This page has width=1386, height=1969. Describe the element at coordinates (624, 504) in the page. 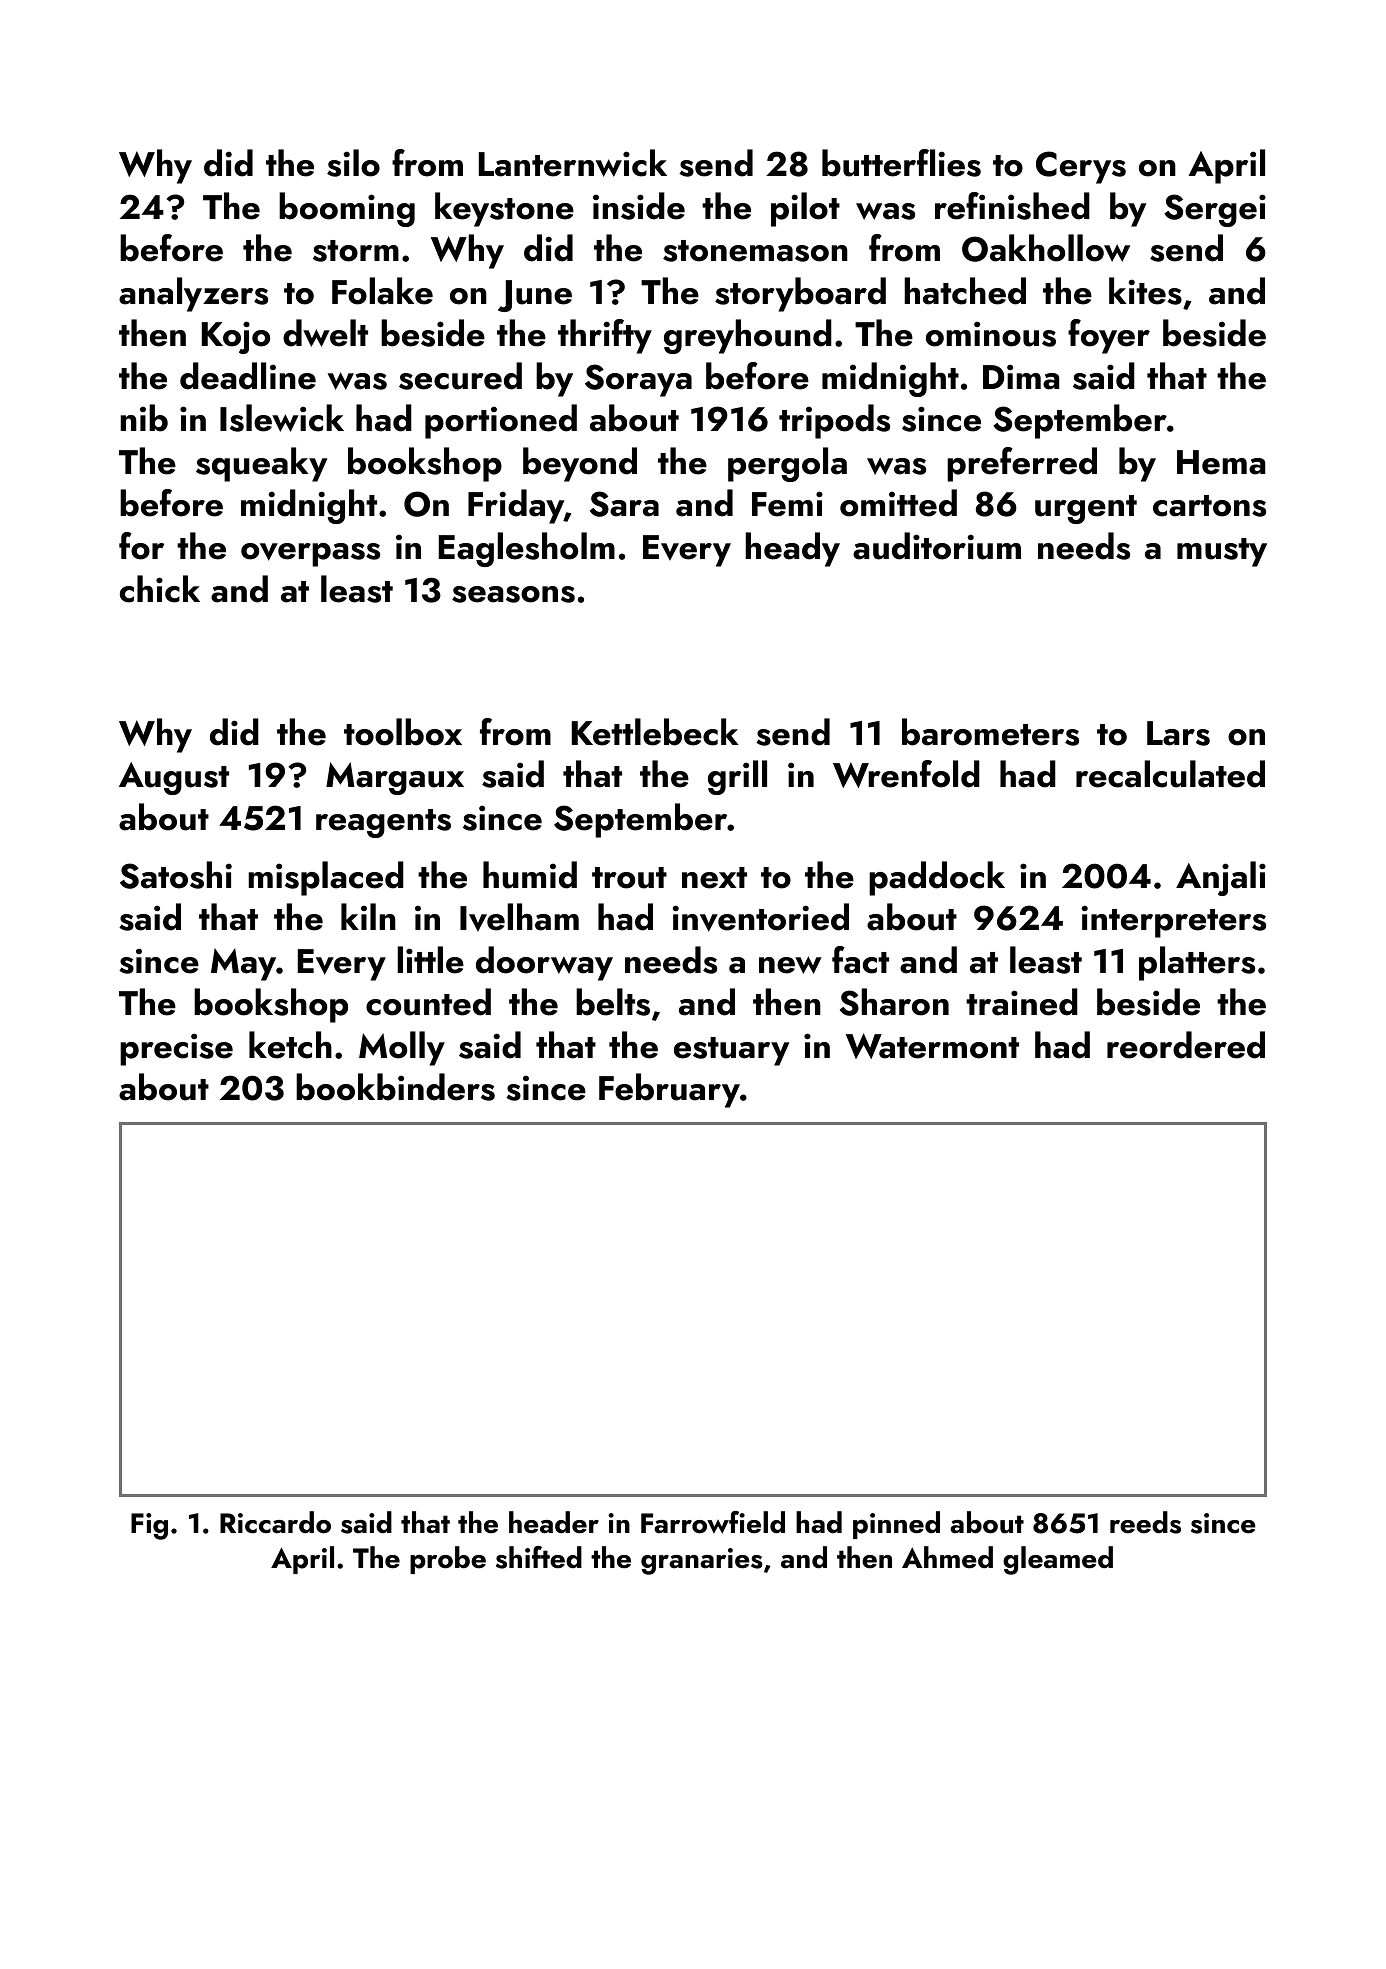

I see `Sara` at that location.
